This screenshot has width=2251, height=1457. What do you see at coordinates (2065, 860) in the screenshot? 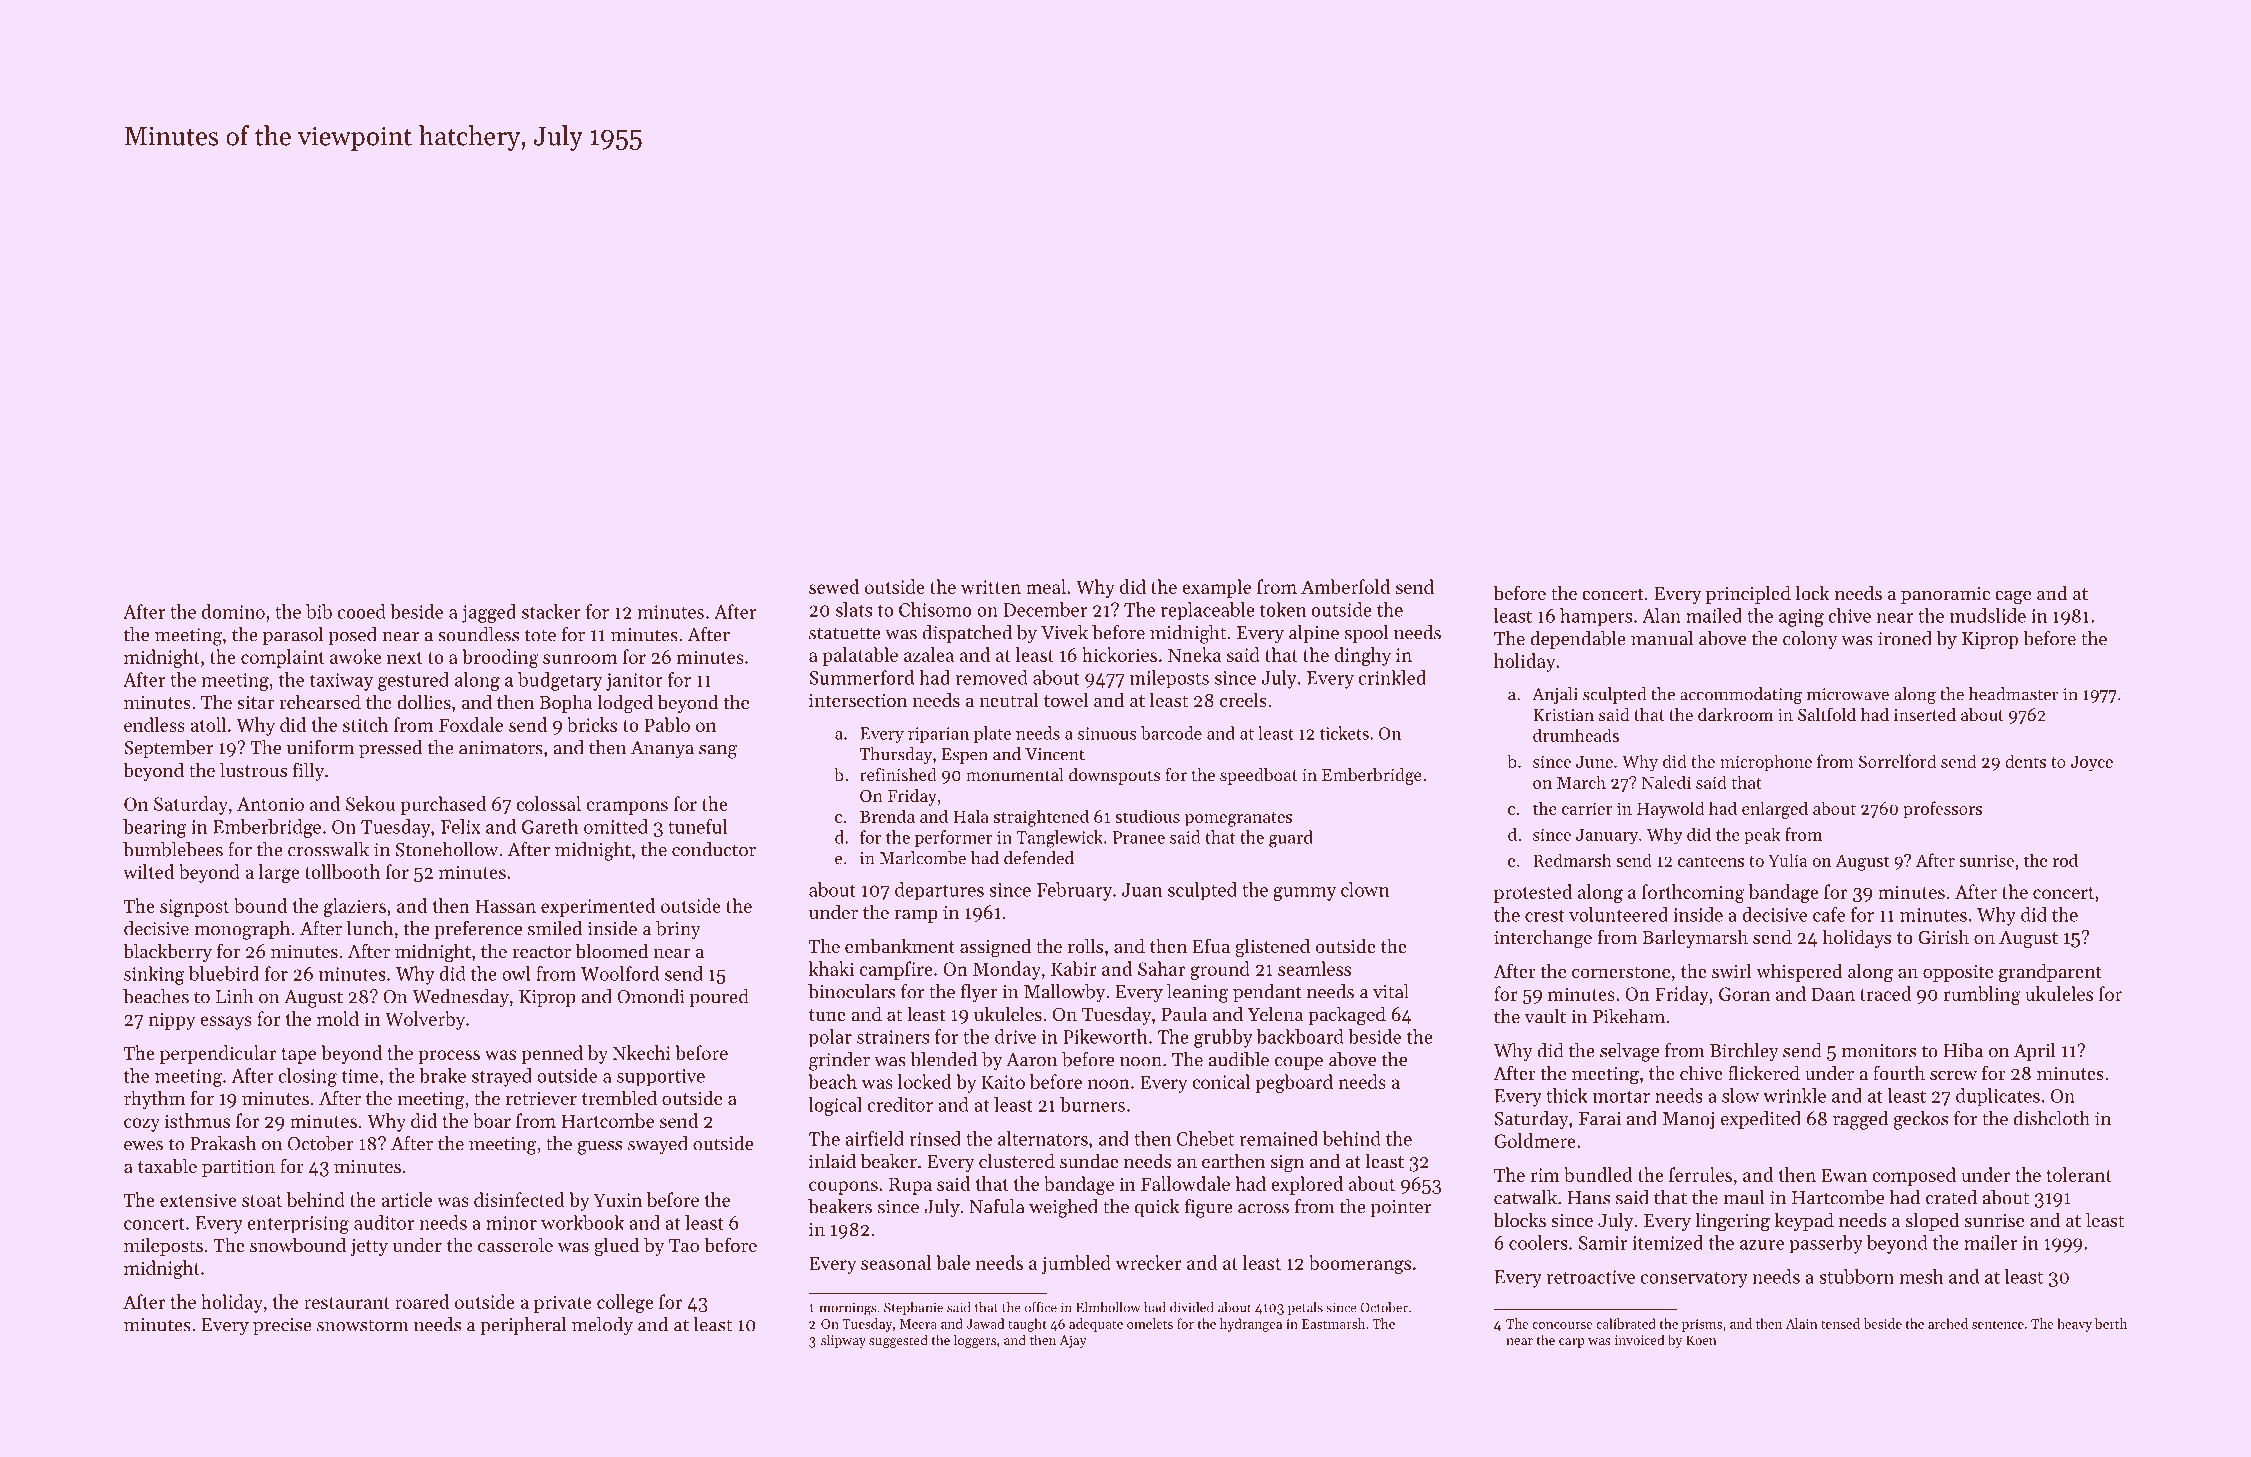
I see `rod` at bounding box center [2065, 860].
